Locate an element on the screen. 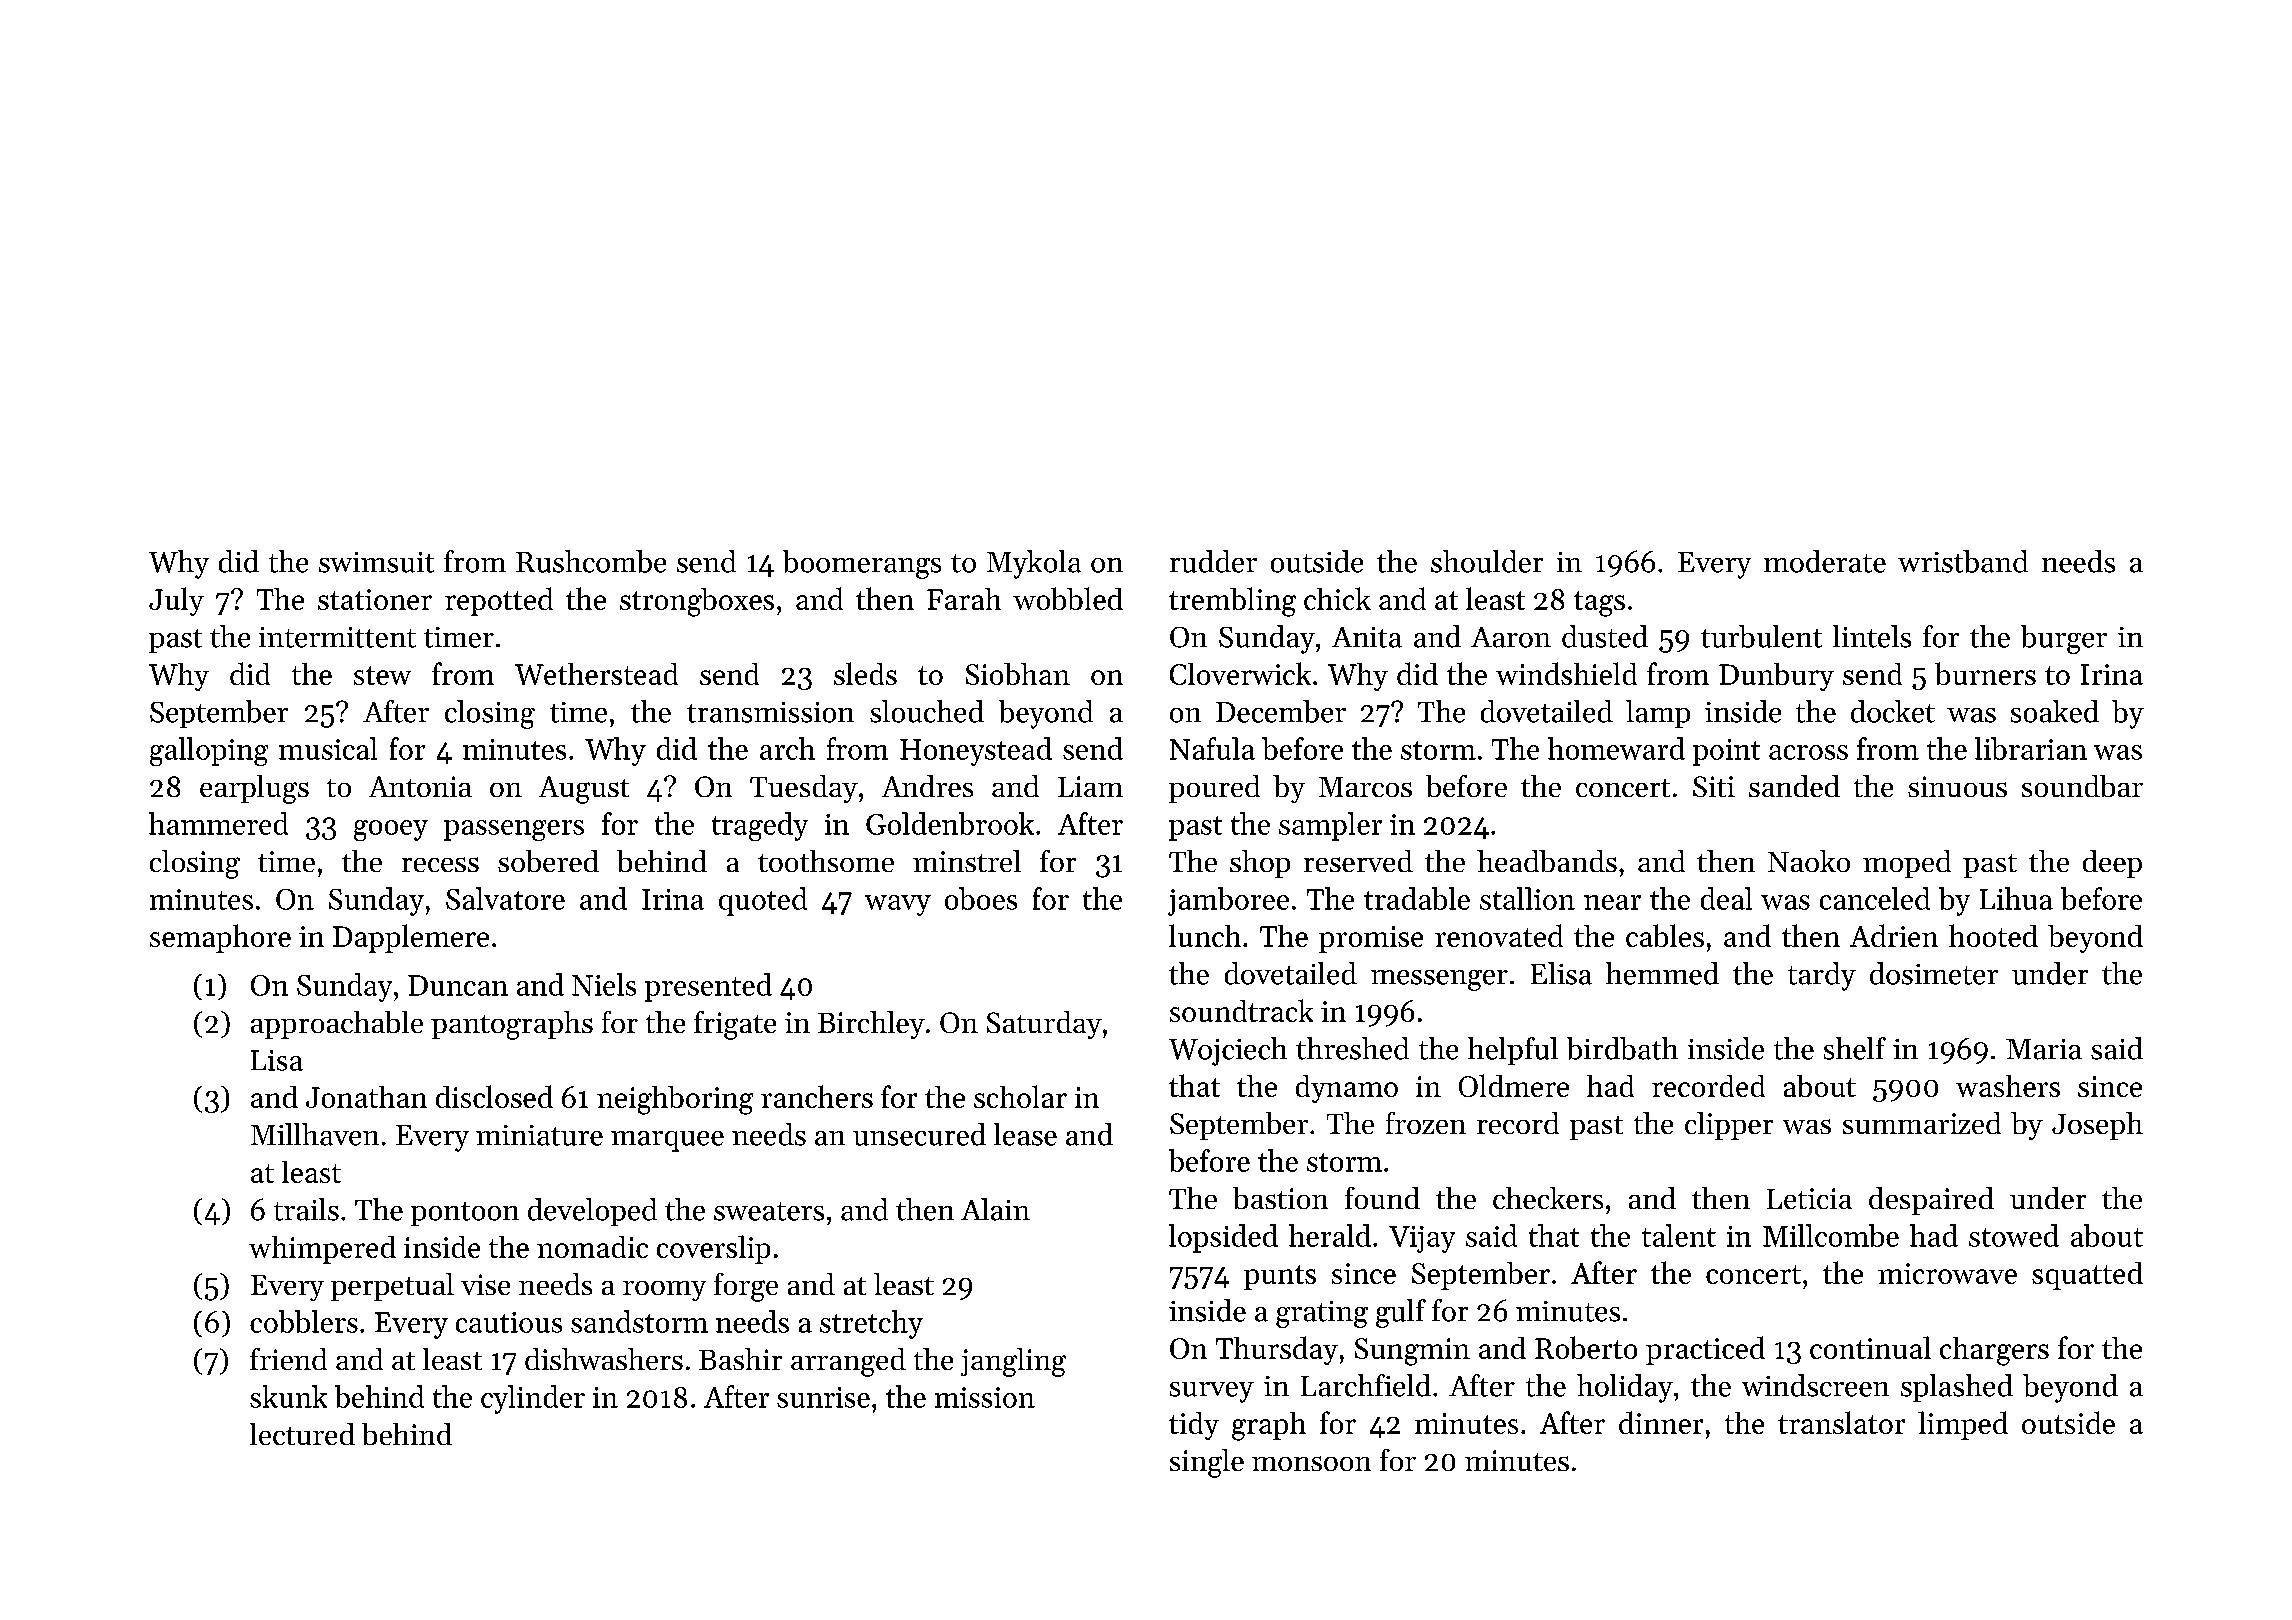 The width and height of the screenshot is (2292, 1620). birdbath is located at coordinates (1622, 1048).
